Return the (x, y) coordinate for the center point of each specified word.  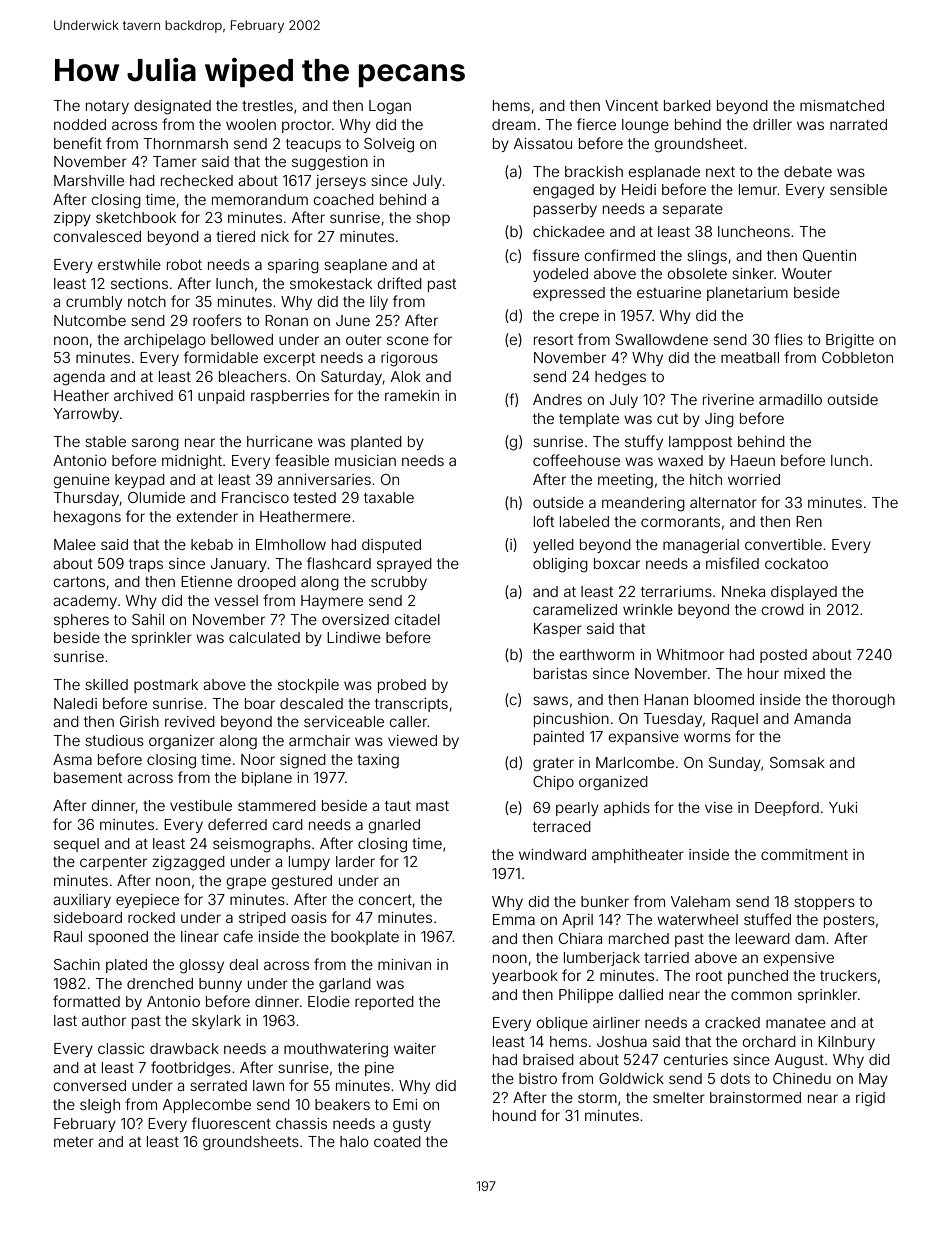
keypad (140, 481)
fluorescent (231, 1123)
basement (88, 777)
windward (552, 854)
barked (687, 105)
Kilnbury (846, 1043)
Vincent (631, 105)
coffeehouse (576, 460)
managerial (701, 546)
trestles (267, 105)
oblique (562, 1024)
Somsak (797, 762)
